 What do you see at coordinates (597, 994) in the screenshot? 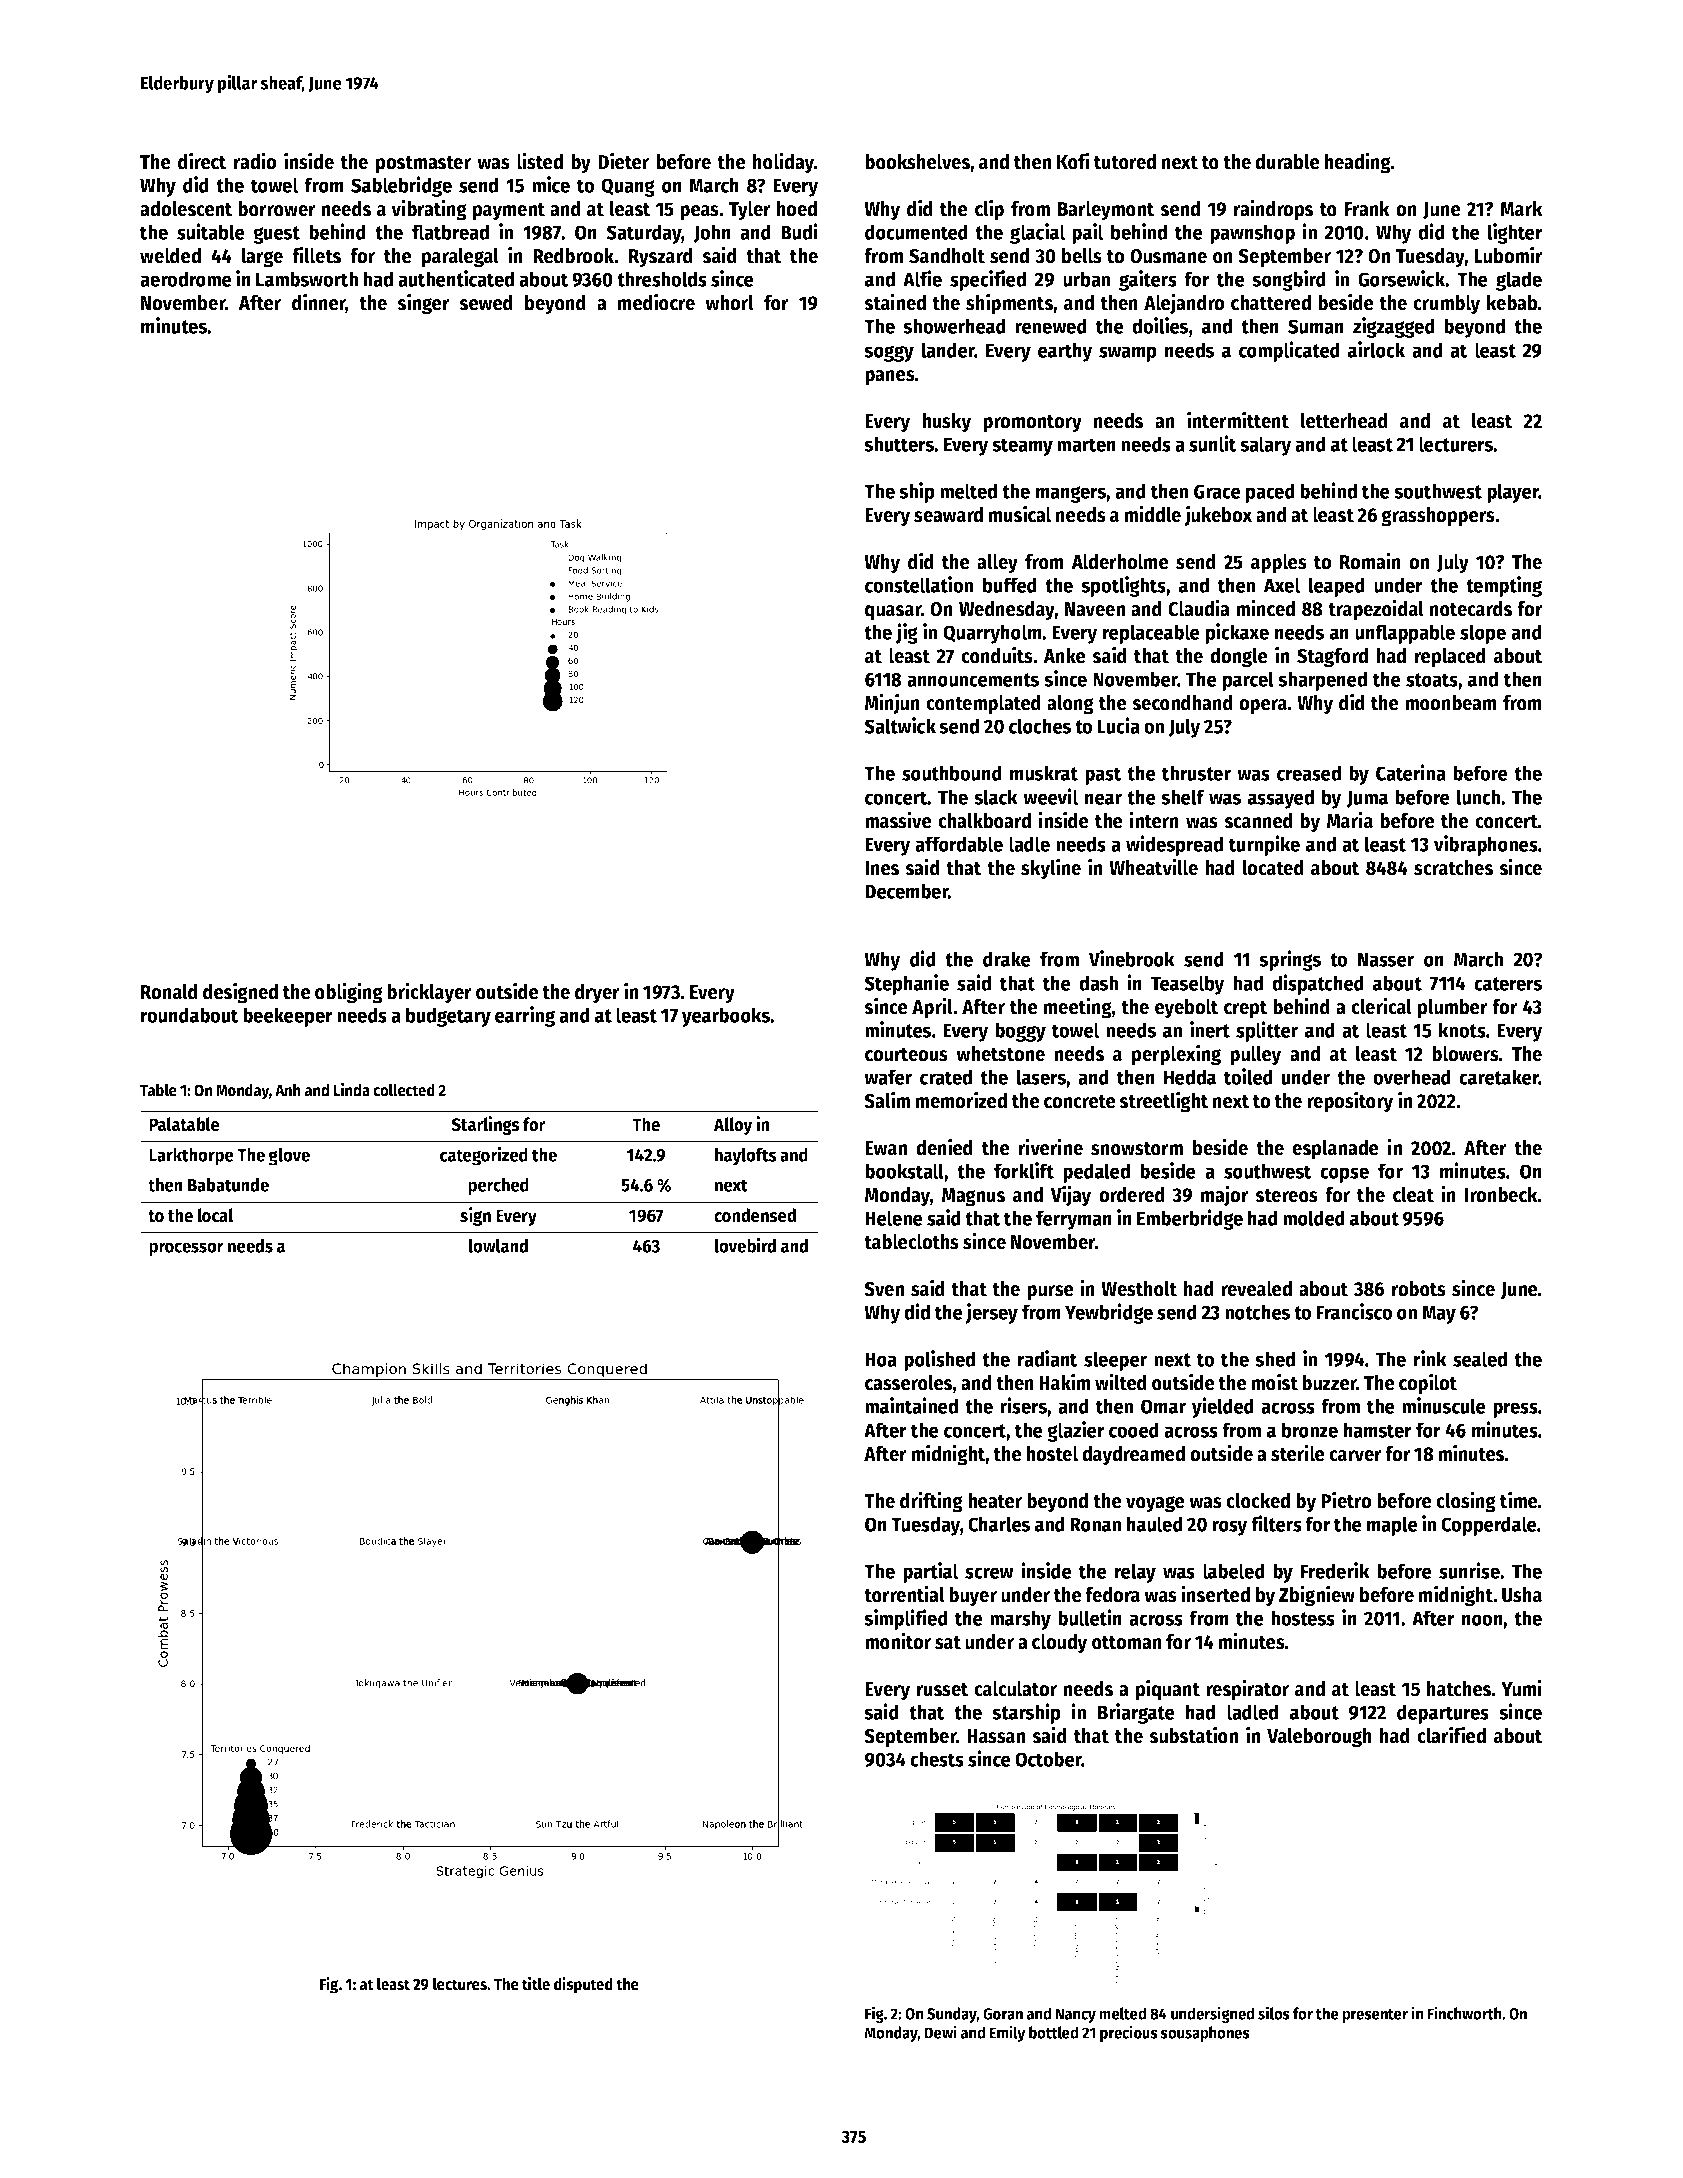
I see `dryer` at bounding box center [597, 994].
